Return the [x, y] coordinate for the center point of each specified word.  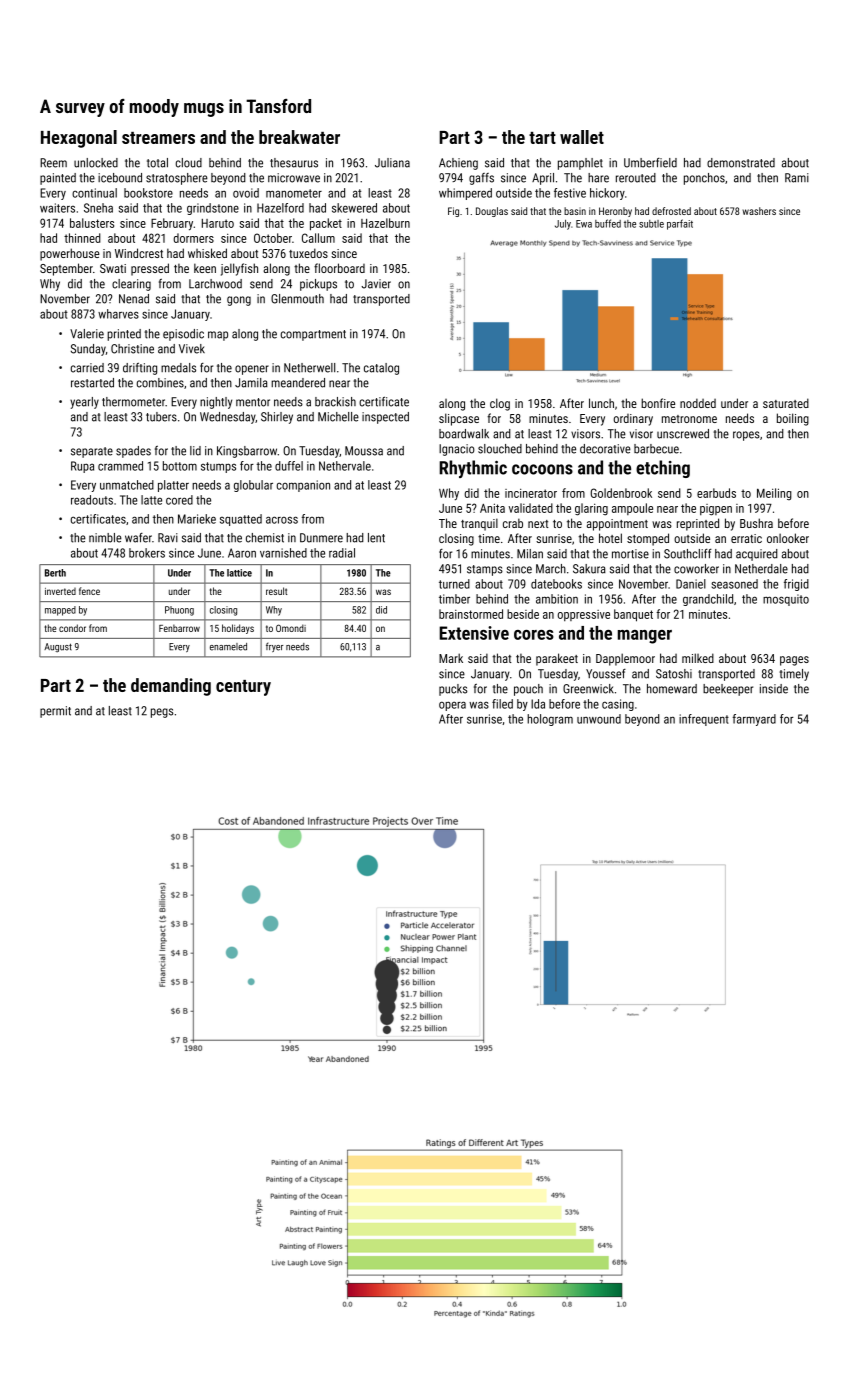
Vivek [192, 349]
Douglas [492, 212]
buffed [608, 223]
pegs [162, 713]
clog [500, 404]
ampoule [632, 509]
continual [94, 193]
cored [179, 500]
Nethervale [345, 466]
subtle [651, 224]
